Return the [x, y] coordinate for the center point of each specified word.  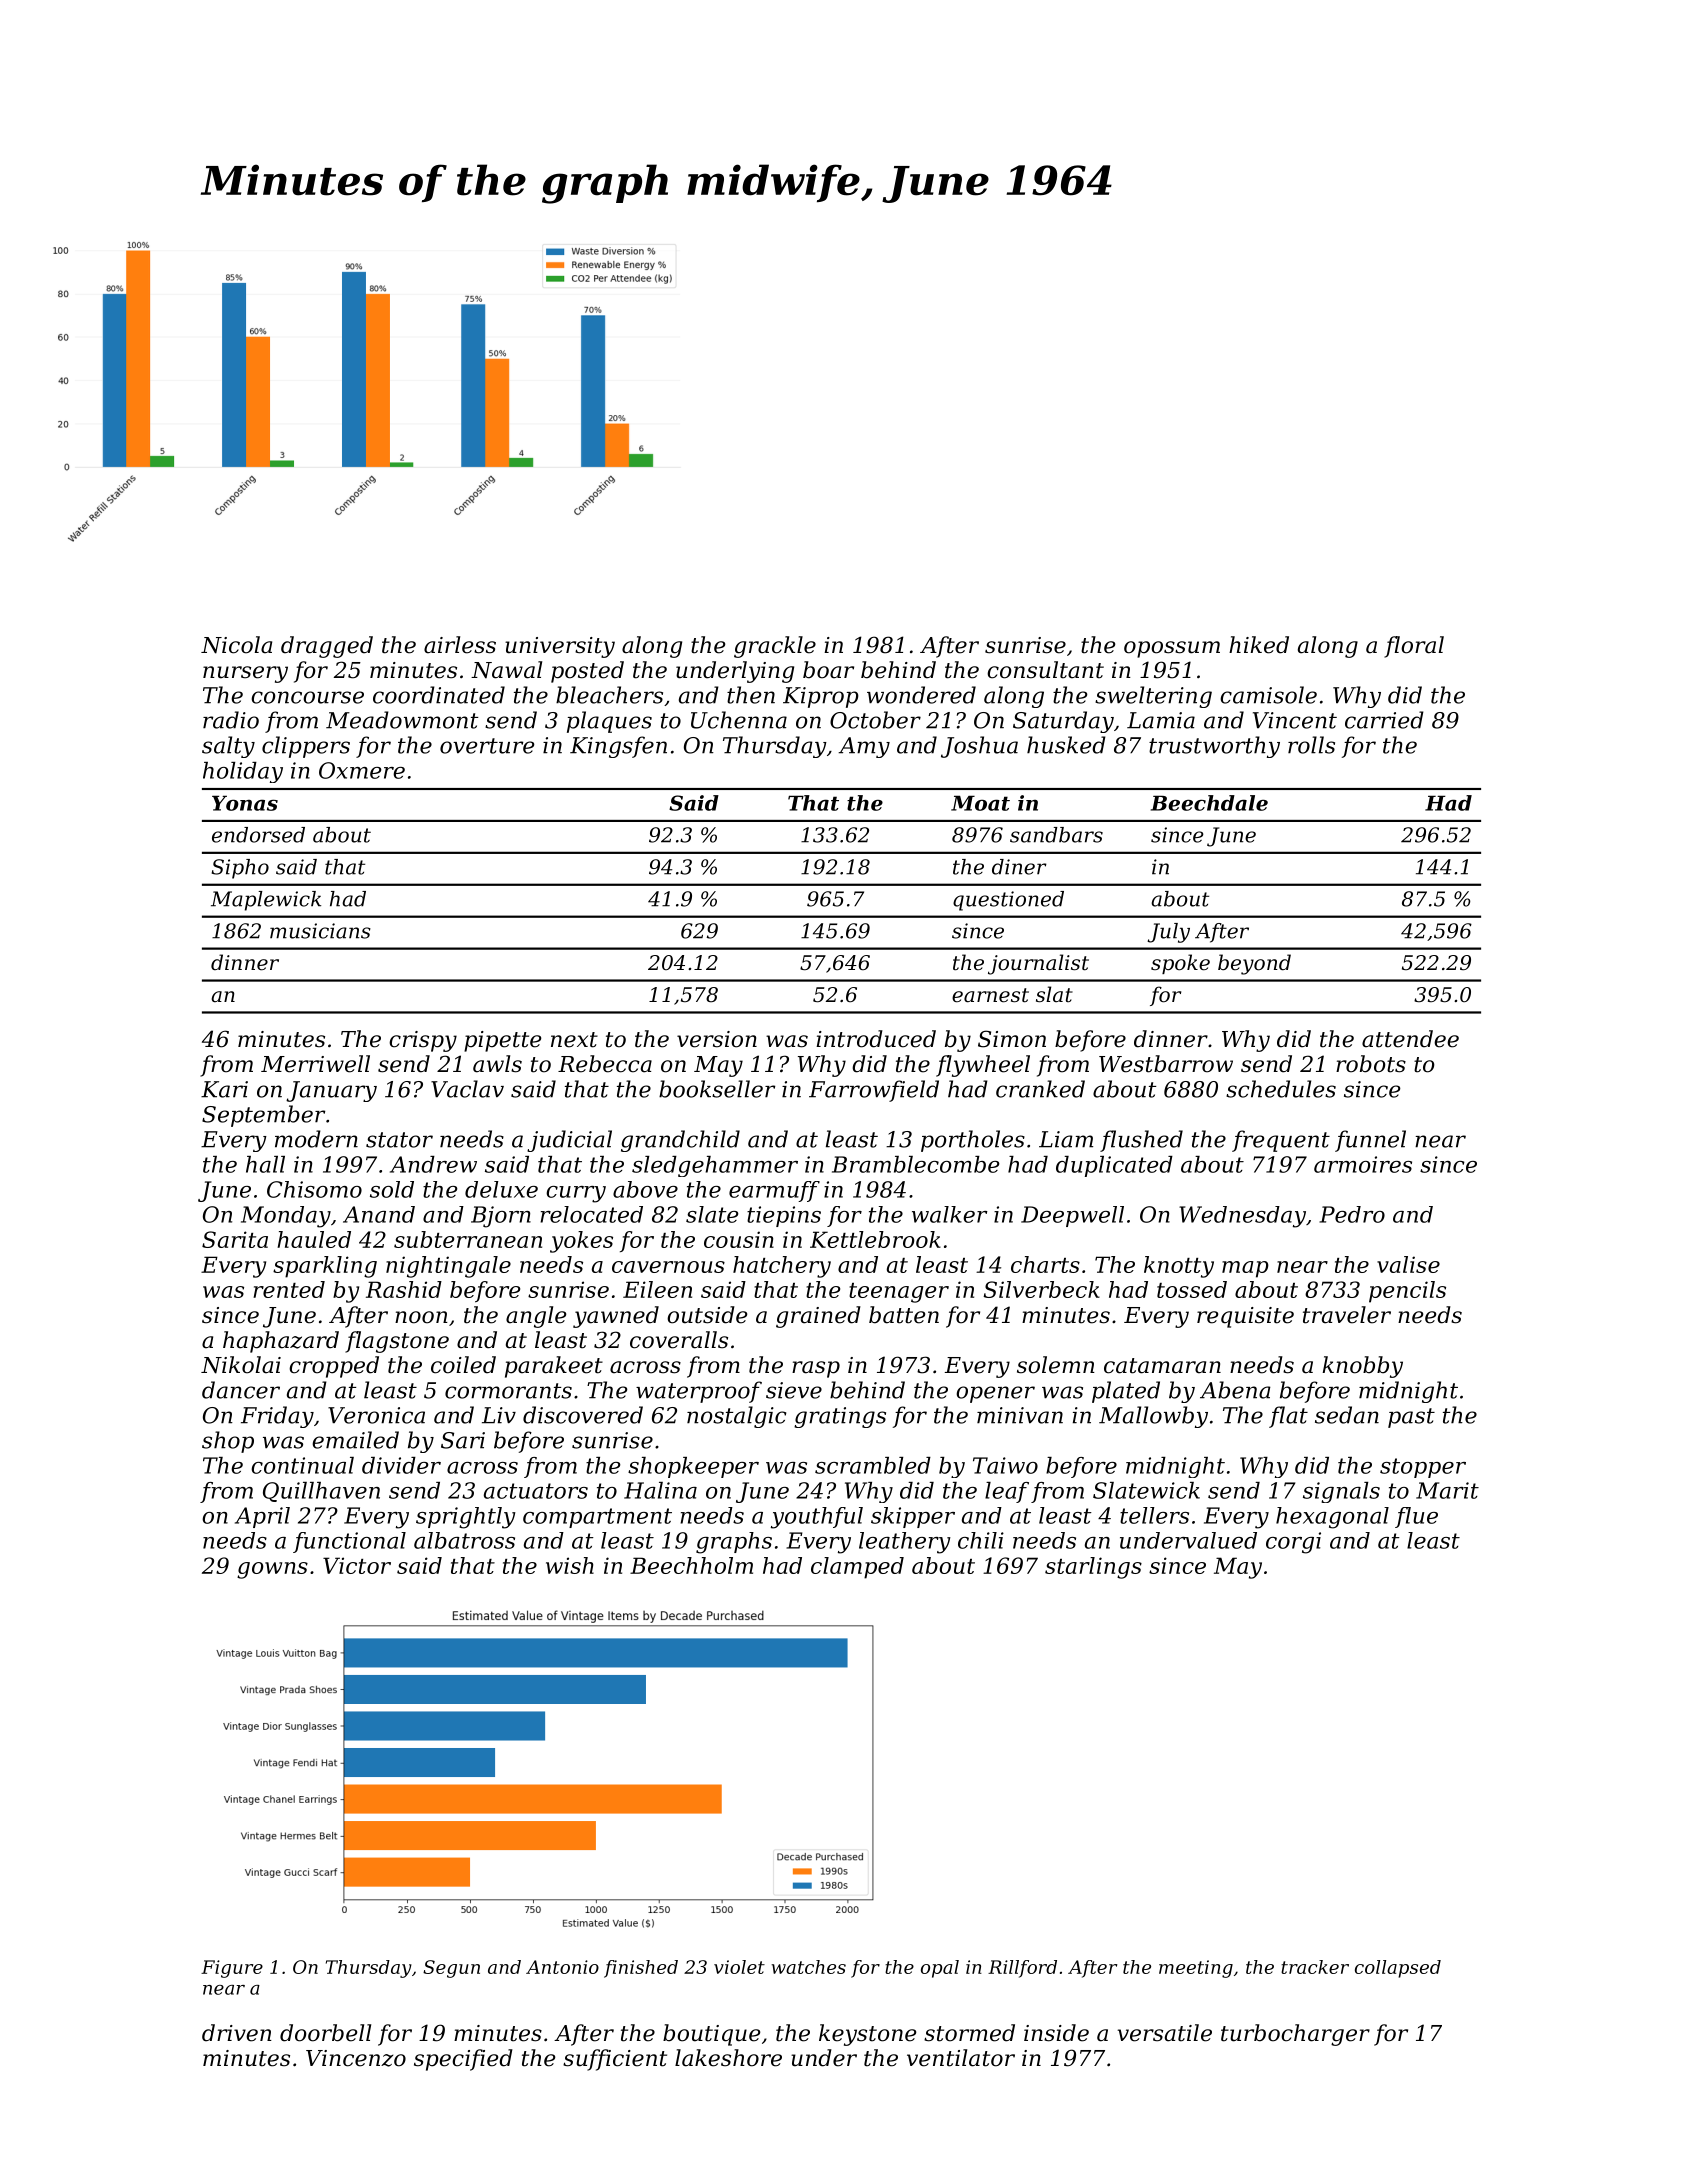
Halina [660, 1490]
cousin [739, 1239]
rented [289, 1289]
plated [1126, 1392]
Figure [232, 1969]
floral [1414, 647]
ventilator [961, 2058]
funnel [1370, 1141]
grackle [775, 647]
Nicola [236, 645]
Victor [357, 1565]
